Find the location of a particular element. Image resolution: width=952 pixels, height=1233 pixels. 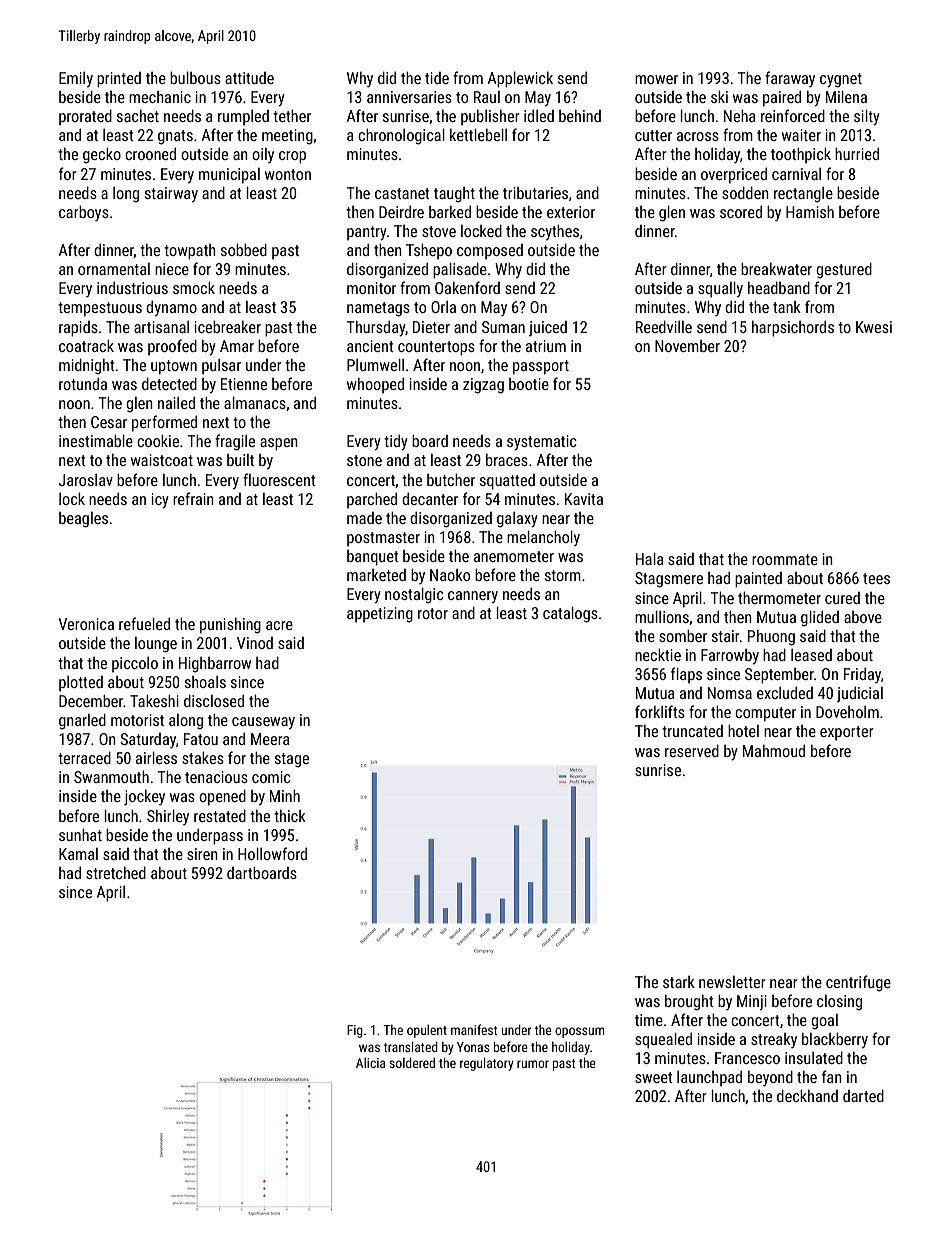

gnarled is located at coordinates (82, 721).
